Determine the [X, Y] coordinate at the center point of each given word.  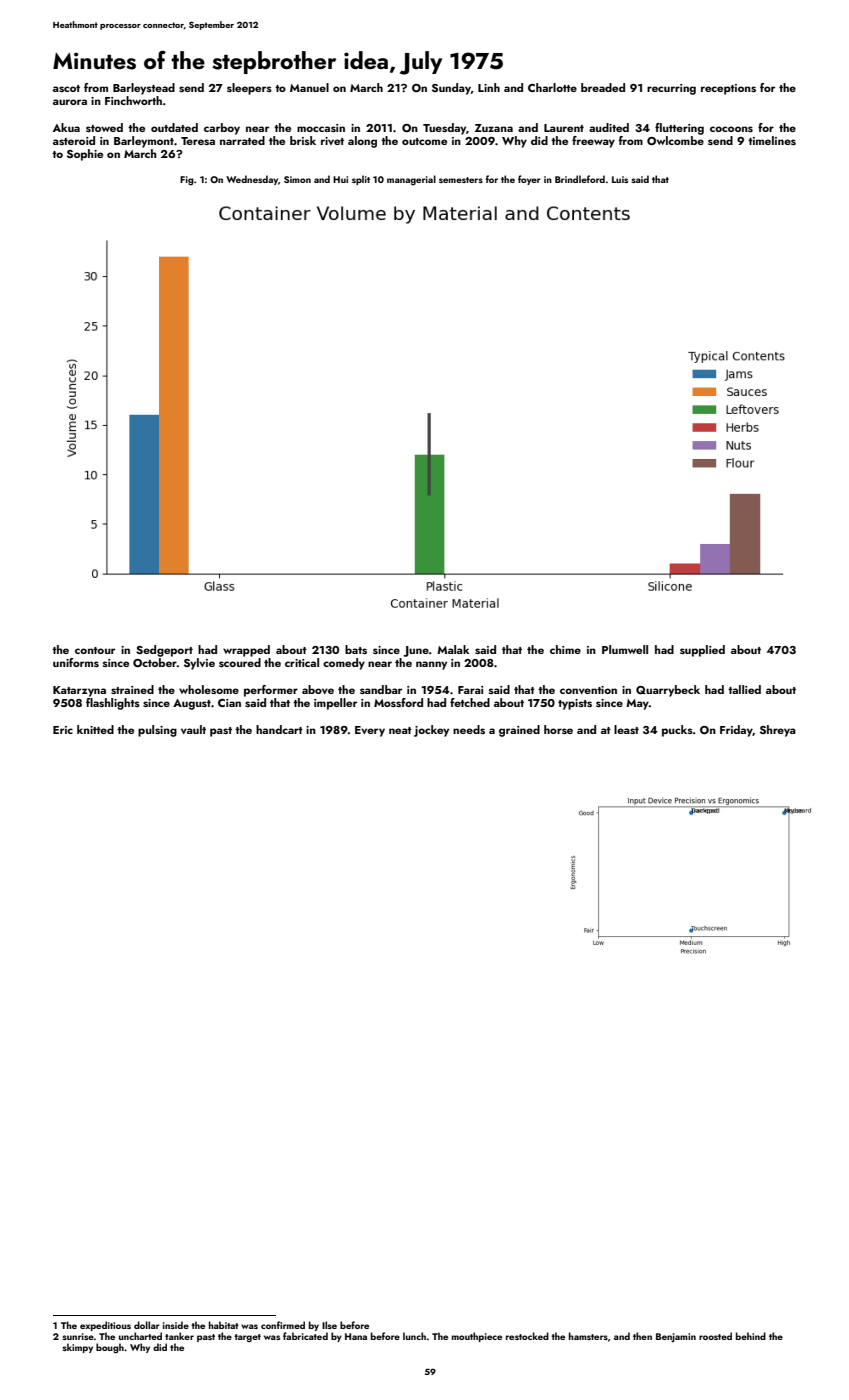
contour [95, 650]
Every [370, 731]
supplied [702, 651]
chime [565, 649]
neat [400, 730]
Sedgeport [164, 651]
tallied [744, 689]
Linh [489, 87]
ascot [66, 88]
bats [356, 649]
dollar [147, 1325]
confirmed [283, 1325]
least [626, 729]
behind [751, 1336]
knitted [95, 729]
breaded [603, 87]
